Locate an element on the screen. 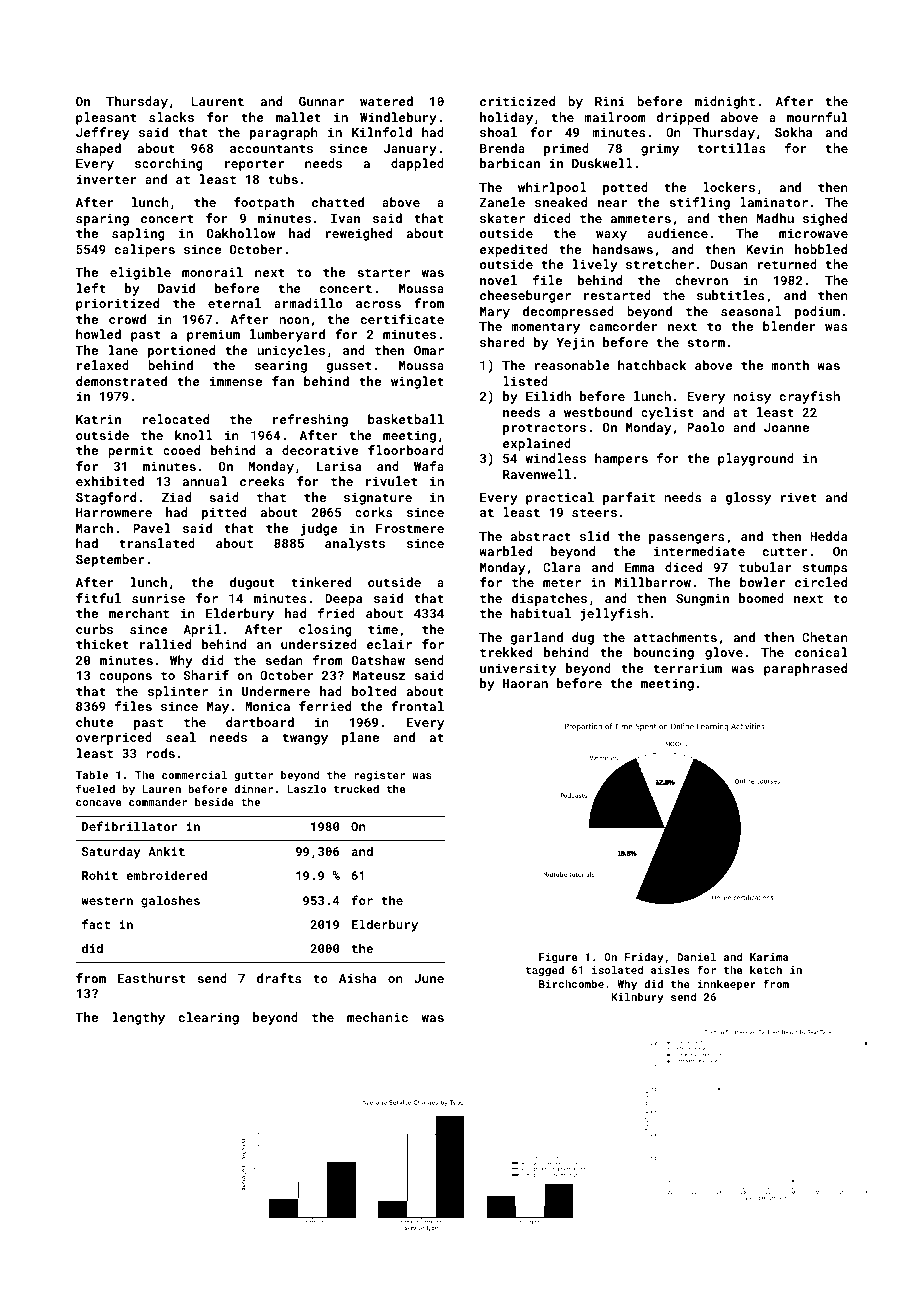 This screenshot has width=924, height=1308. analysts is located at coordinates (355, 544).
